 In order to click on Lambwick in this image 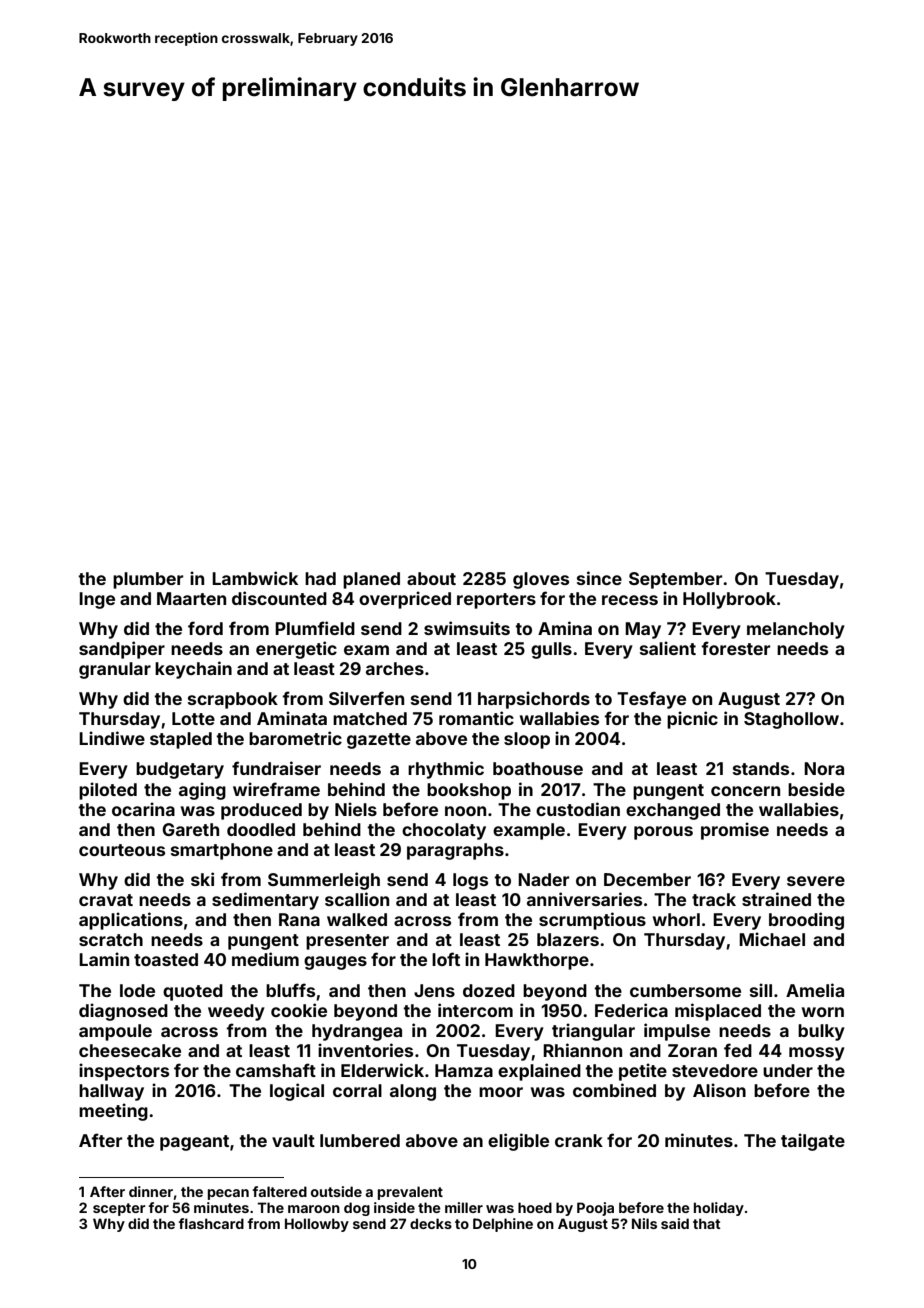, I will do `click(255, 578)`.
